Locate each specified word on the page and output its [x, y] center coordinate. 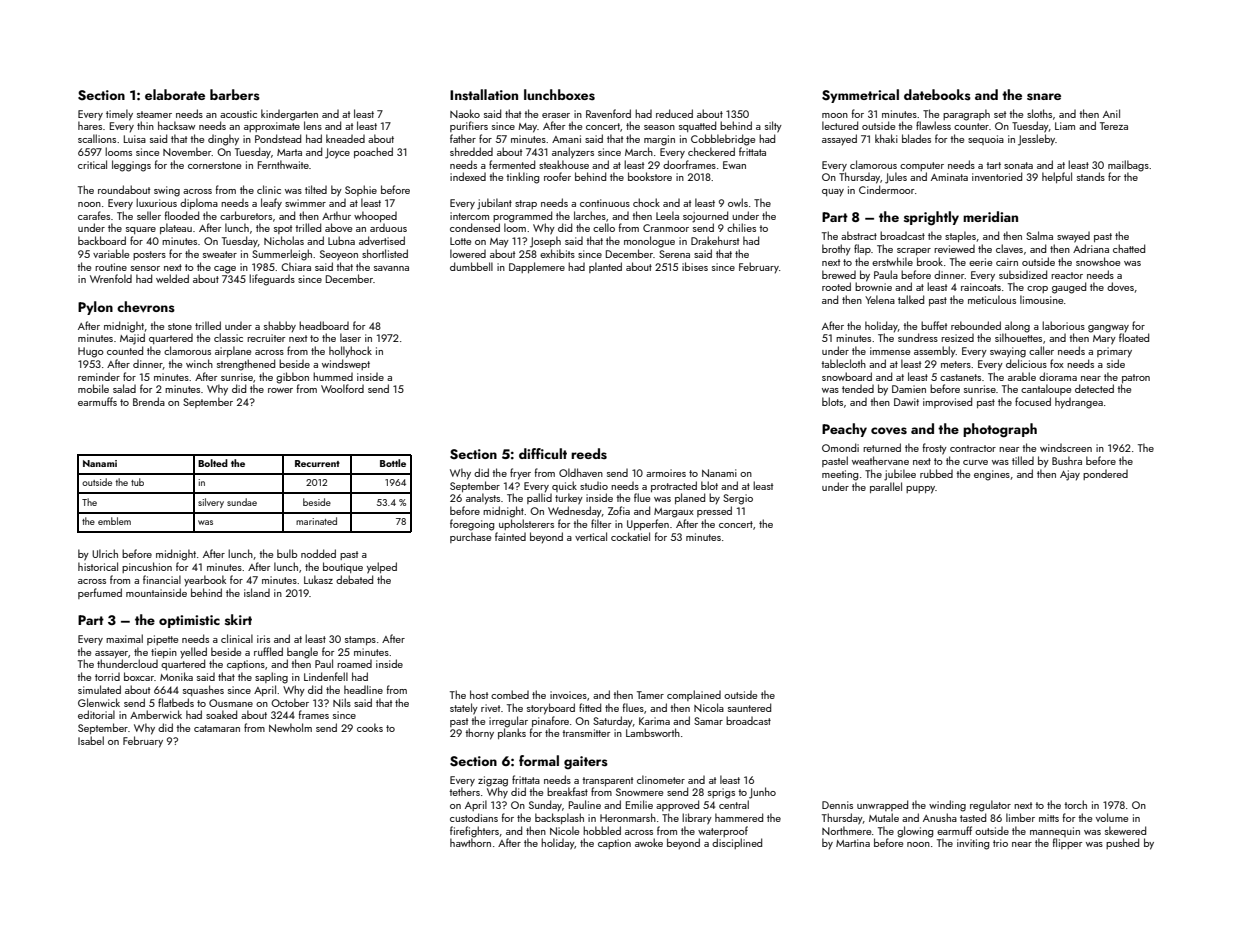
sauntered [749, 707]
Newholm [290, 727]
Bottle [393, 463]
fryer [520, 474]
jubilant [494, 204]
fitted [590, 707]
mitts [1049, 818]
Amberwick [156, 714]
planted [605, 267]
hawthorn [470, 842]
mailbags [1128, 166]
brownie [873, 286]
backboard [102, 240]
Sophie [361, 190]
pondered [1105, 475]
